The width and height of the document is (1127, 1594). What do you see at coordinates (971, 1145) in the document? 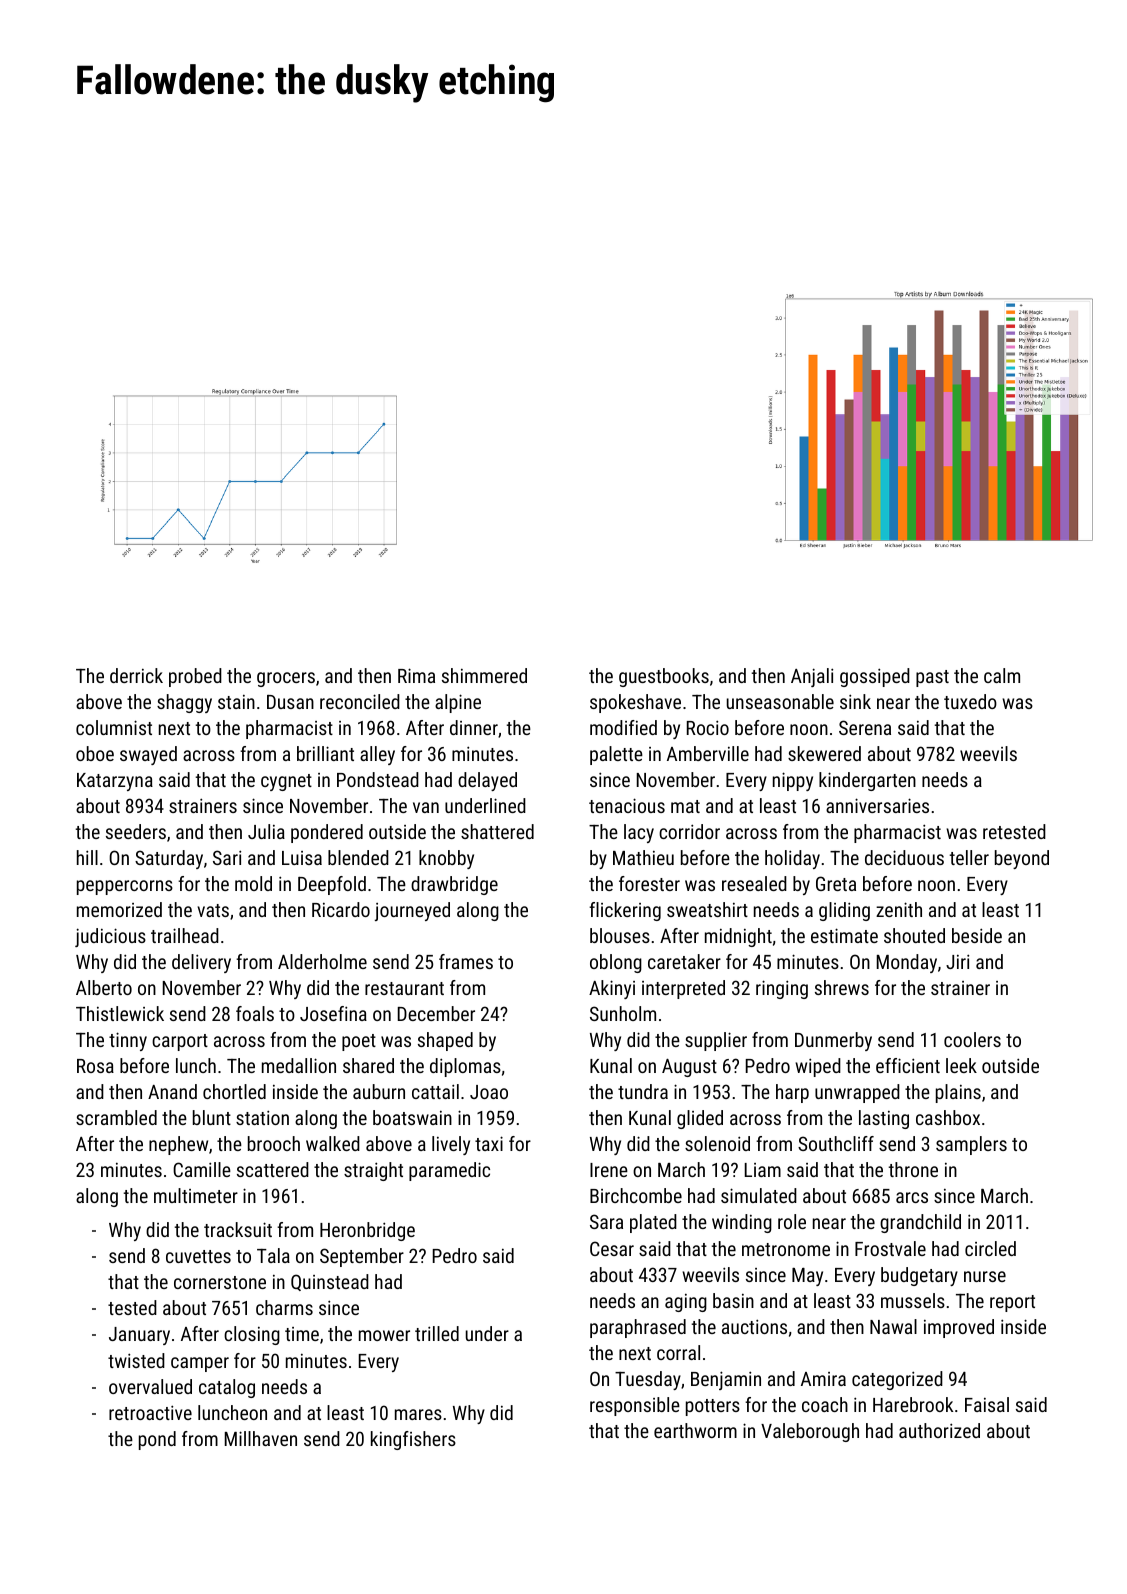
I see `samplers` at bounding box center [971, 1145].
